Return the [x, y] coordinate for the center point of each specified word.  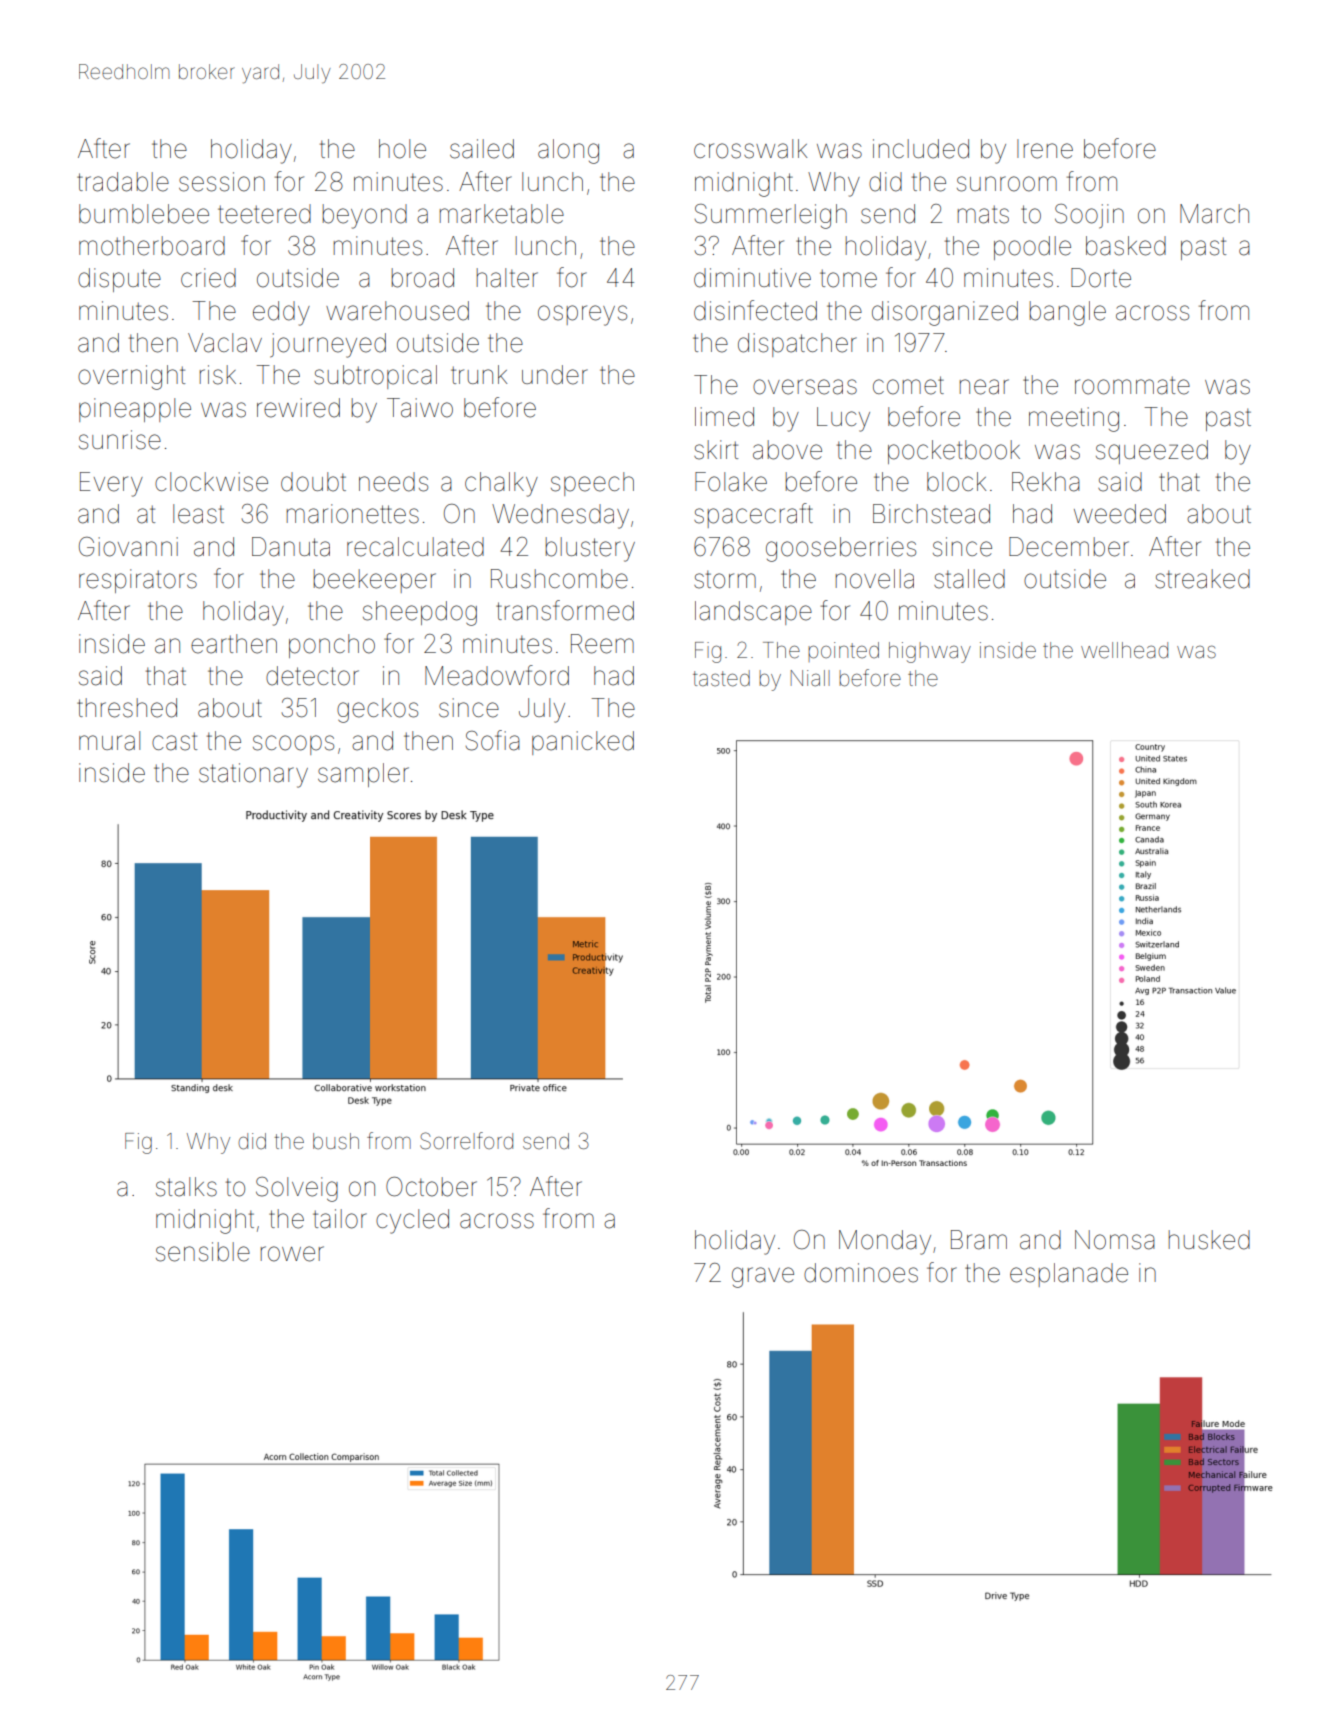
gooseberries [841, 549]
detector [312, 676]
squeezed [1152, 452]
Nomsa [1115, 1240]
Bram [979, 1240]
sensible [203, 1252]
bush [336, 1141]
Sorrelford [466, 1141]
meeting [1074, 419]
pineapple [135, 410]
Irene [1045, 149]
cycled [412, 1221]
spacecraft [753, 515]
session [222, 182]
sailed [482, 149]
